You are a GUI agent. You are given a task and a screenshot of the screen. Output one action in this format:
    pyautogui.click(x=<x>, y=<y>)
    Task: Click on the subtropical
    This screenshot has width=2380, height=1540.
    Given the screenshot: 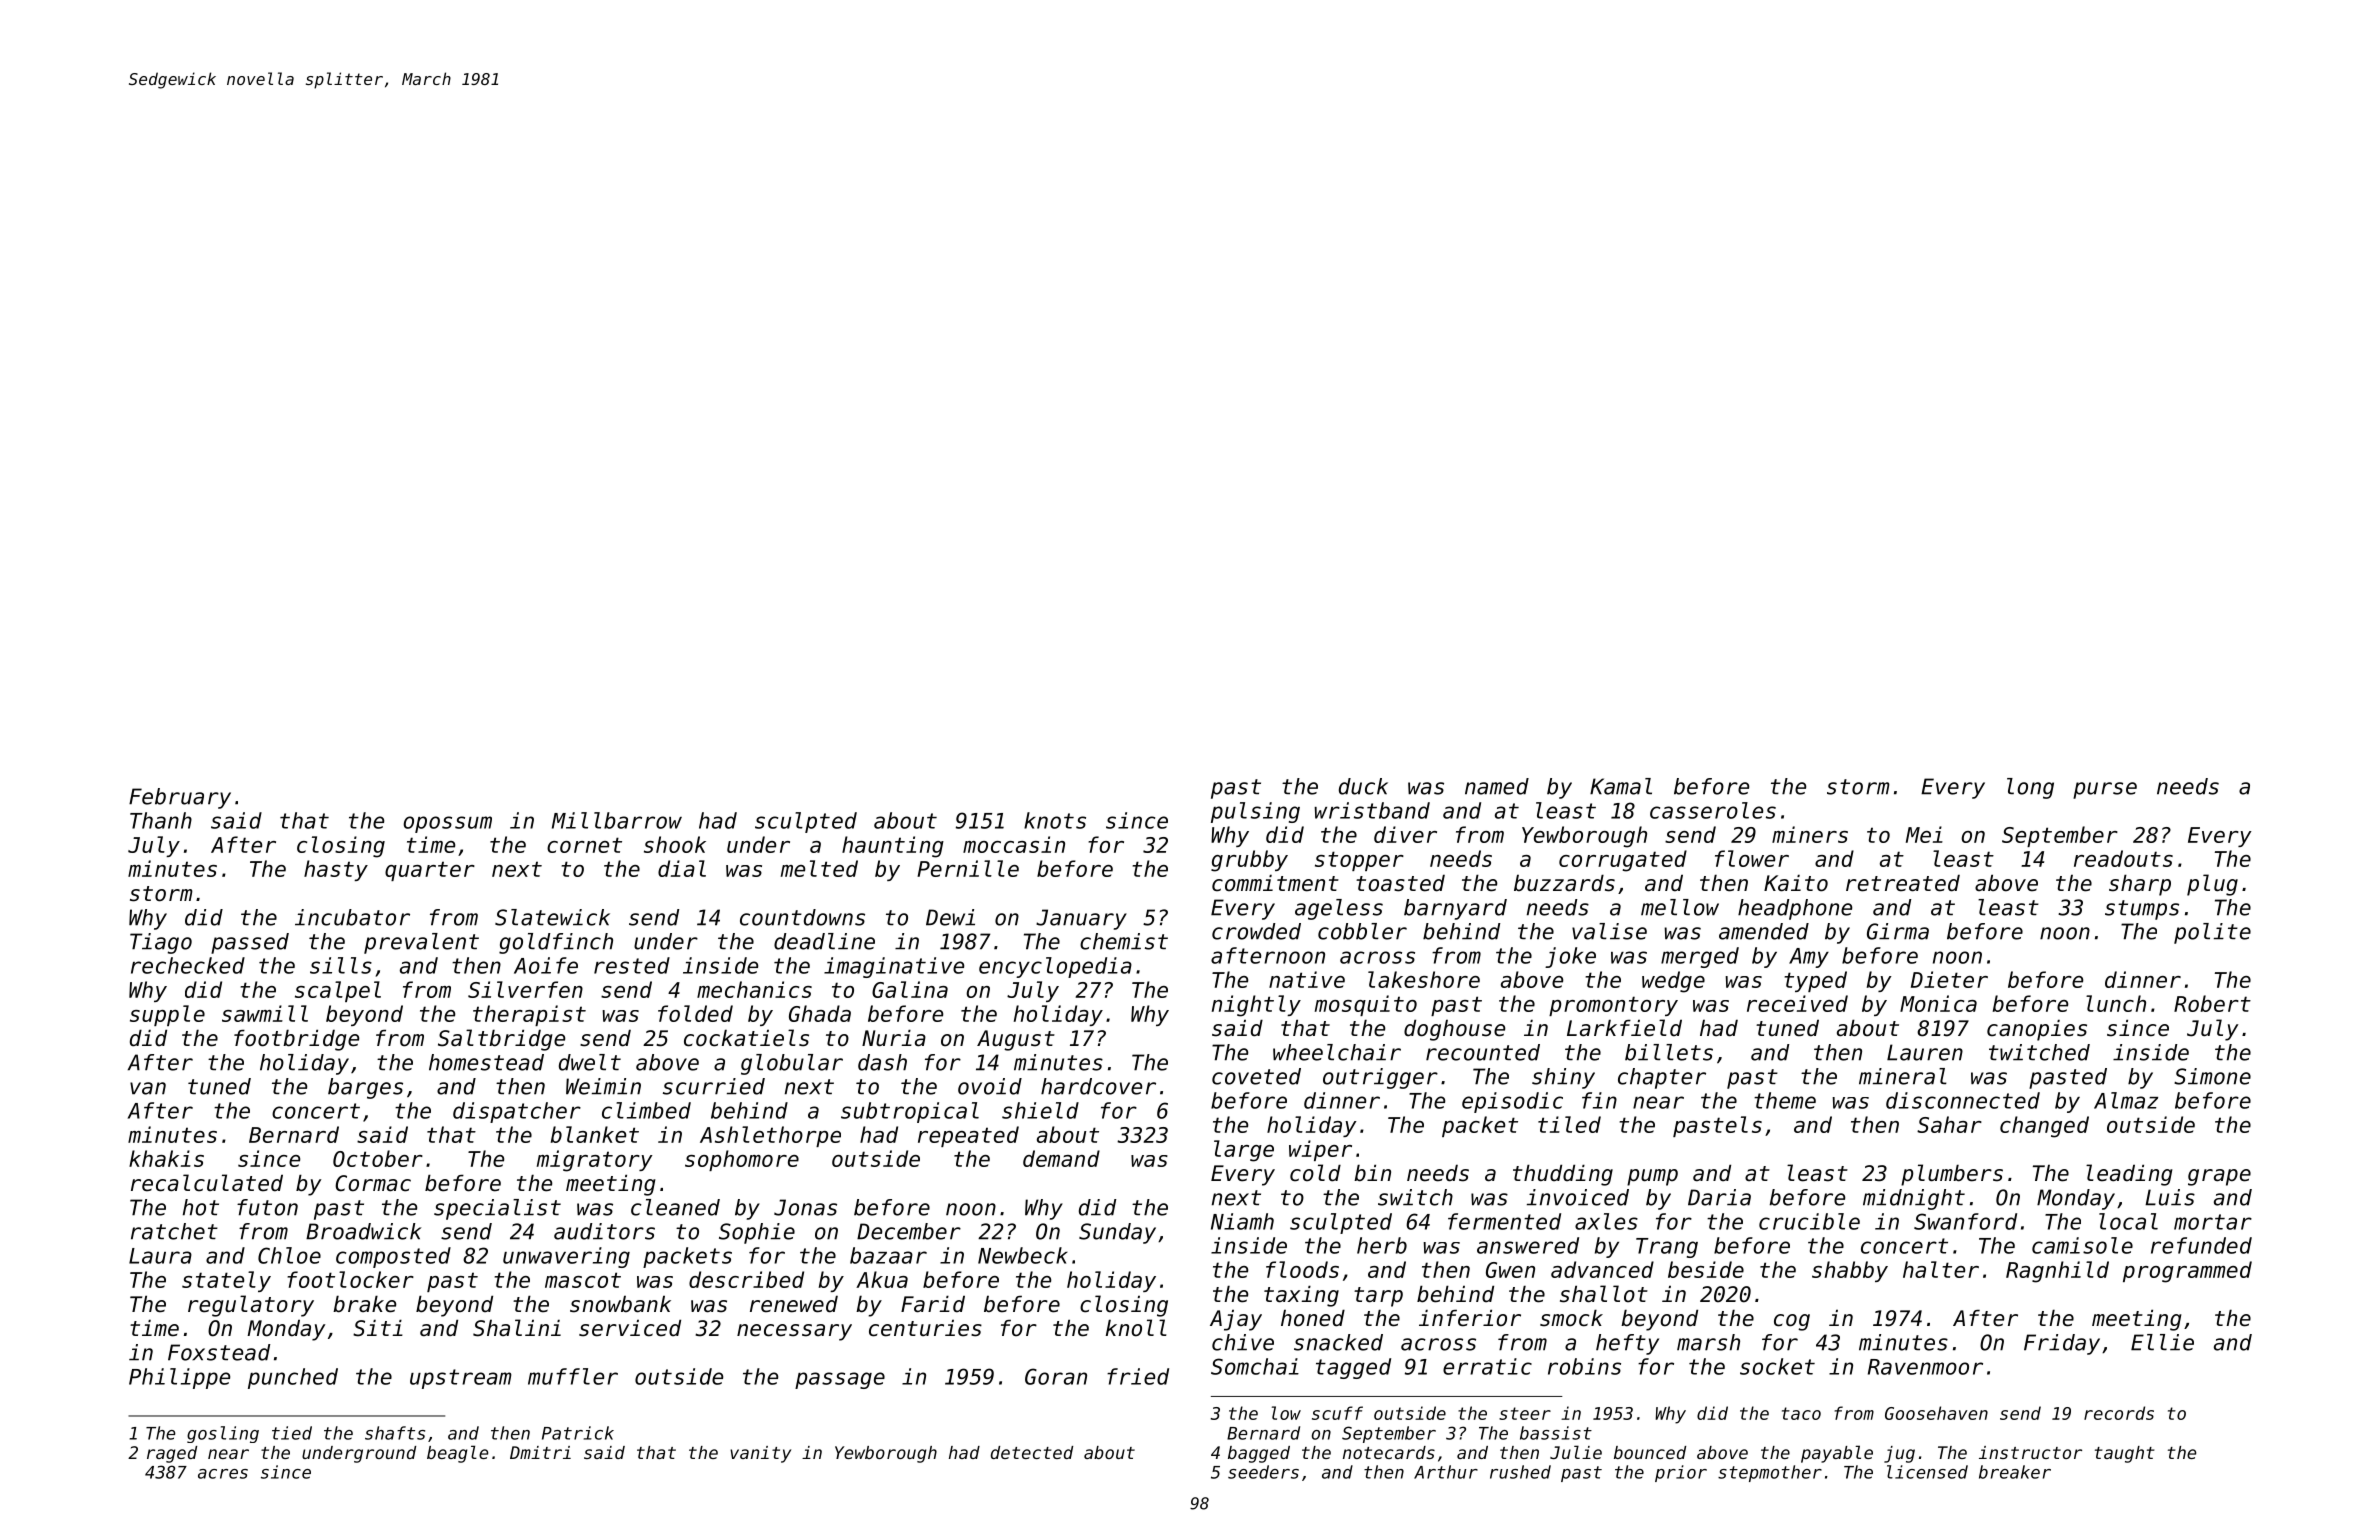 What is the action you would take?
    pyautogui.click(x=910, y=1112)
